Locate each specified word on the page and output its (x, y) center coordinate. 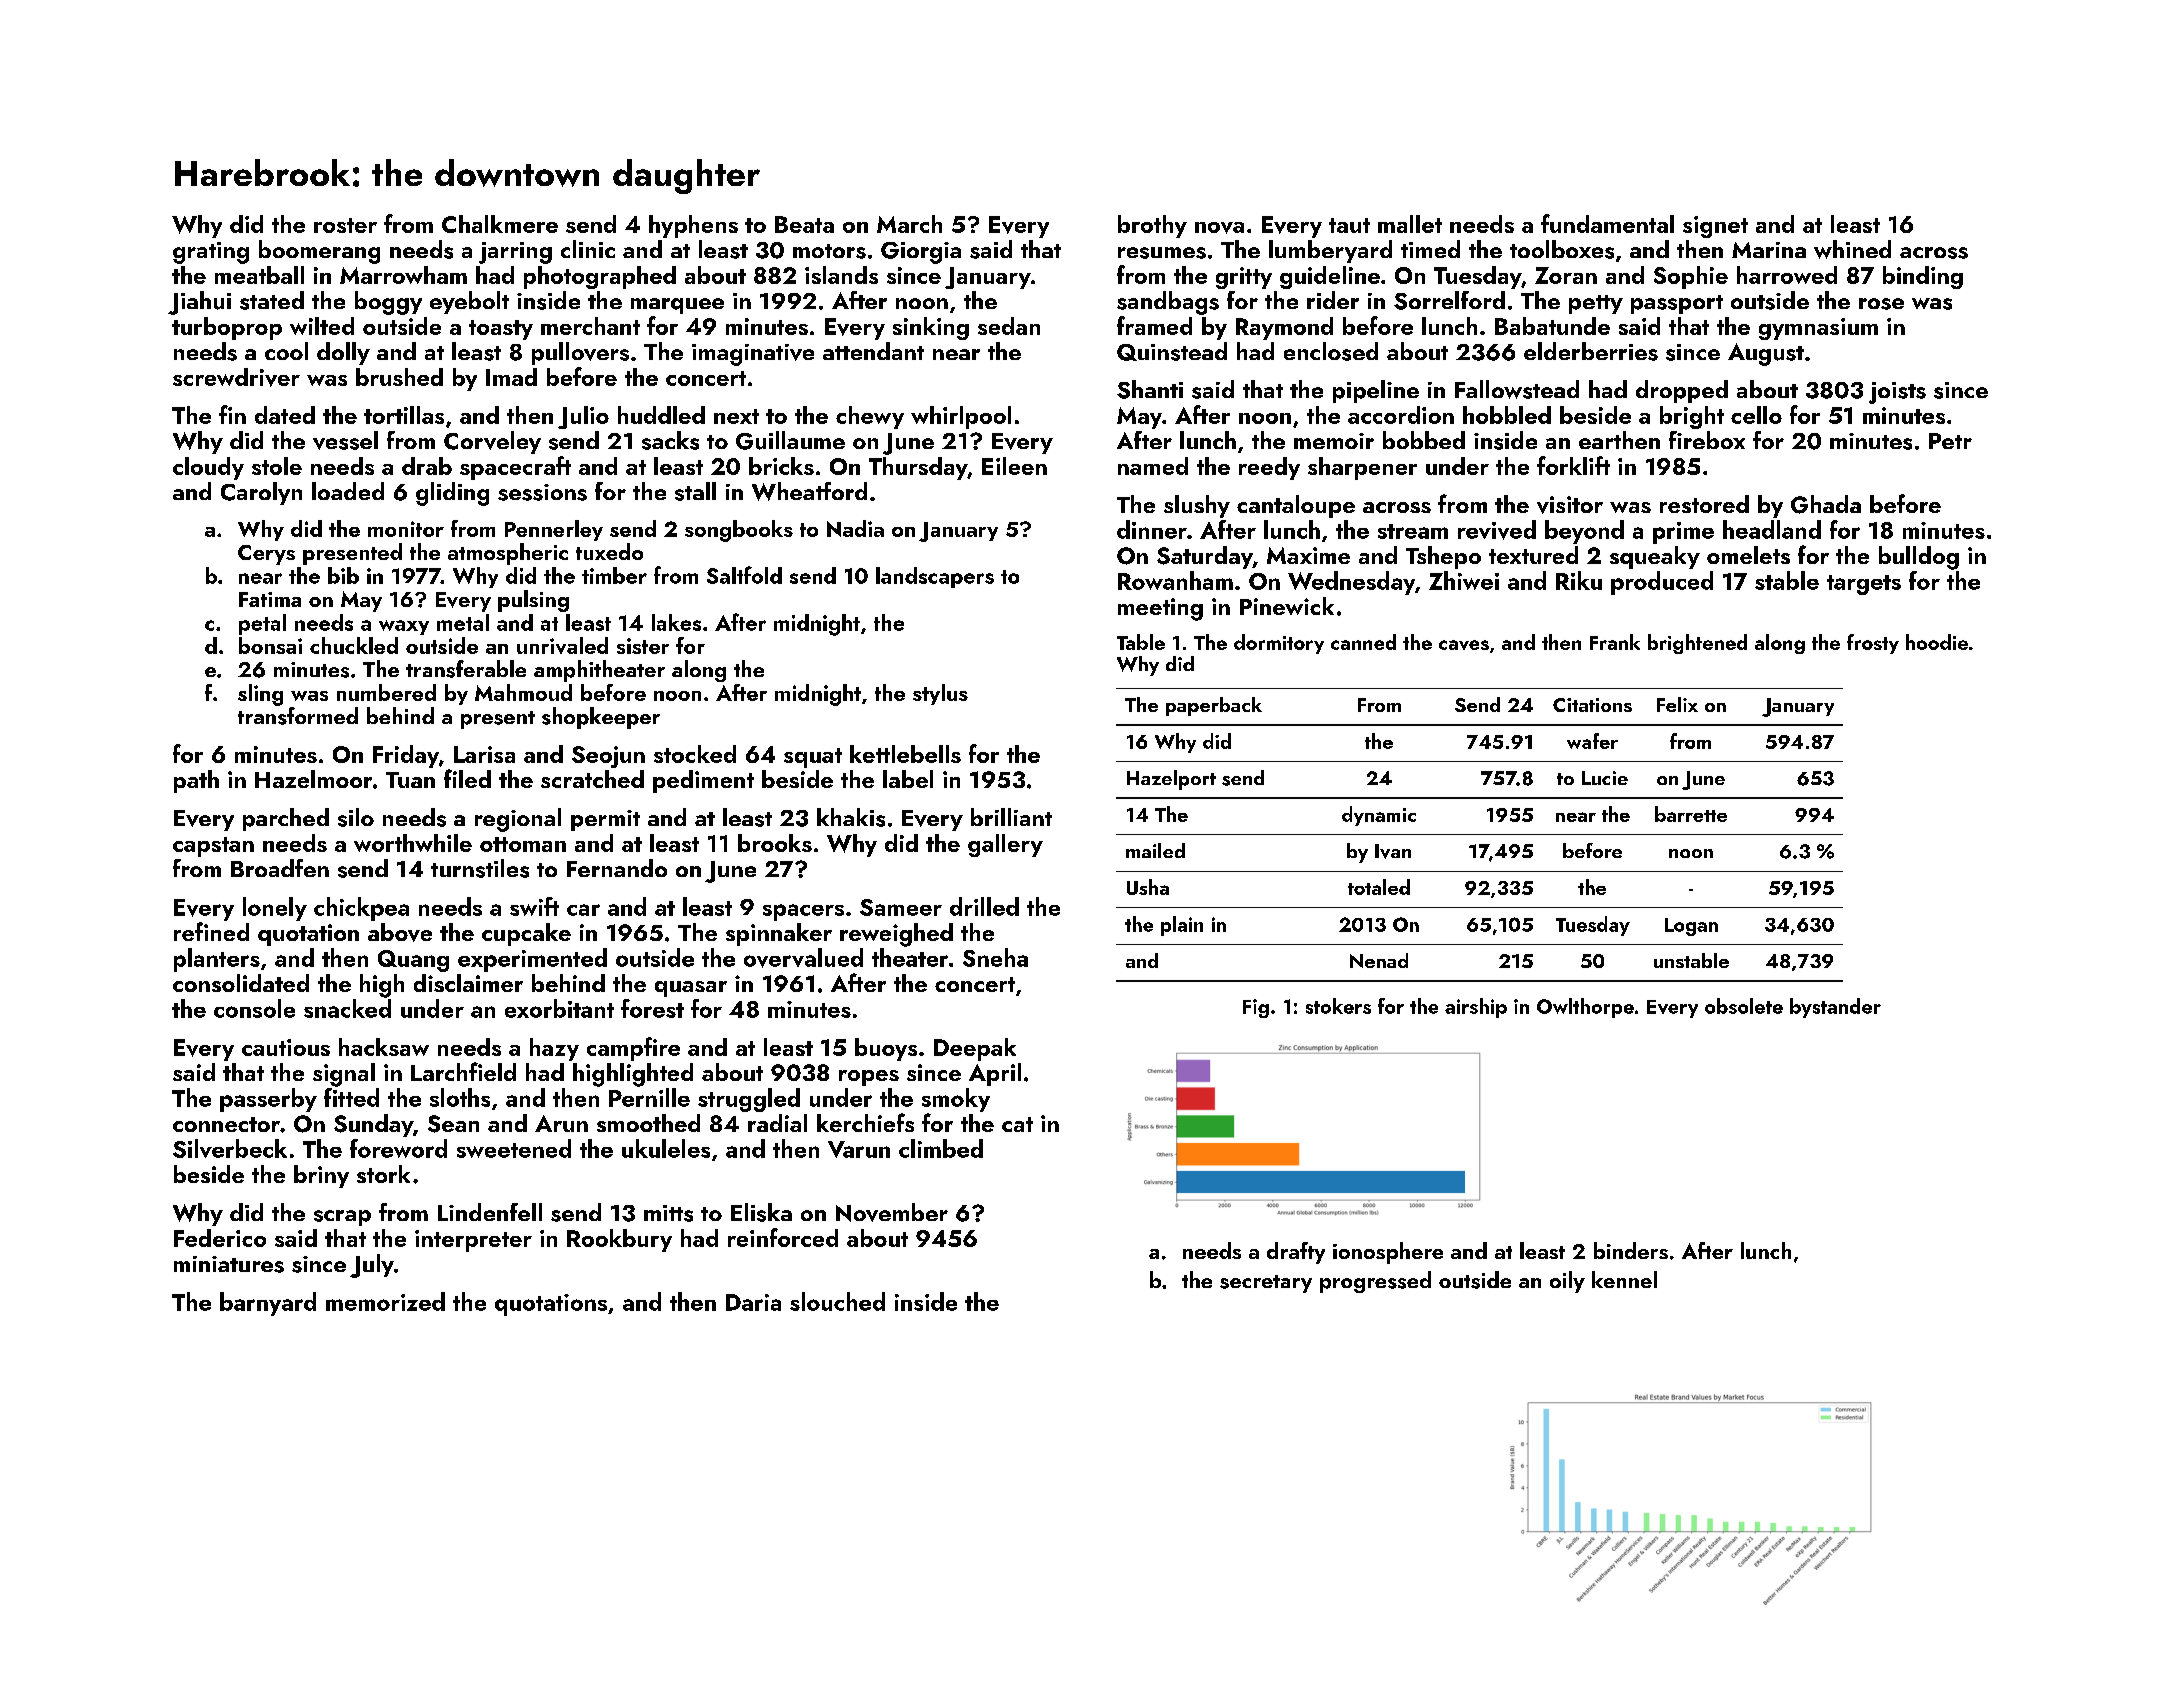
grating (211, 253)
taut (1349, 225)
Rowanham (1175, 580)
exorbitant (559, 1008)
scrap (342, 1218)
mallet (1410, 224)
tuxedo (609, 551)
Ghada (1826, 504)
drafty (1296, 1253)
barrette (1691, 814)
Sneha (995, 957)
